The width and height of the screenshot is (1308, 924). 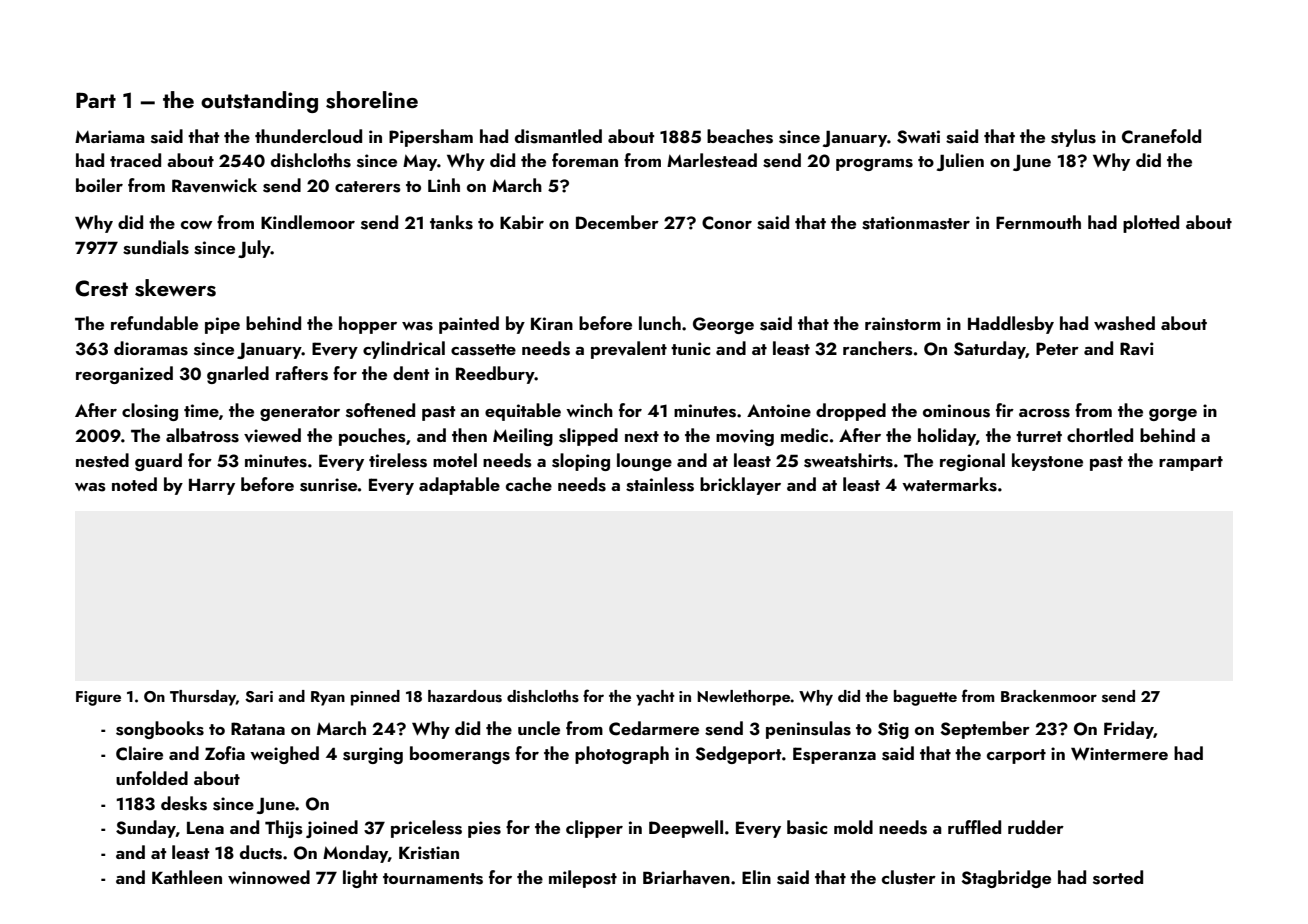 What do you see at coordinates (529, 484) in the screenshot?
I see `cache` at bounding box center [529, 484].
